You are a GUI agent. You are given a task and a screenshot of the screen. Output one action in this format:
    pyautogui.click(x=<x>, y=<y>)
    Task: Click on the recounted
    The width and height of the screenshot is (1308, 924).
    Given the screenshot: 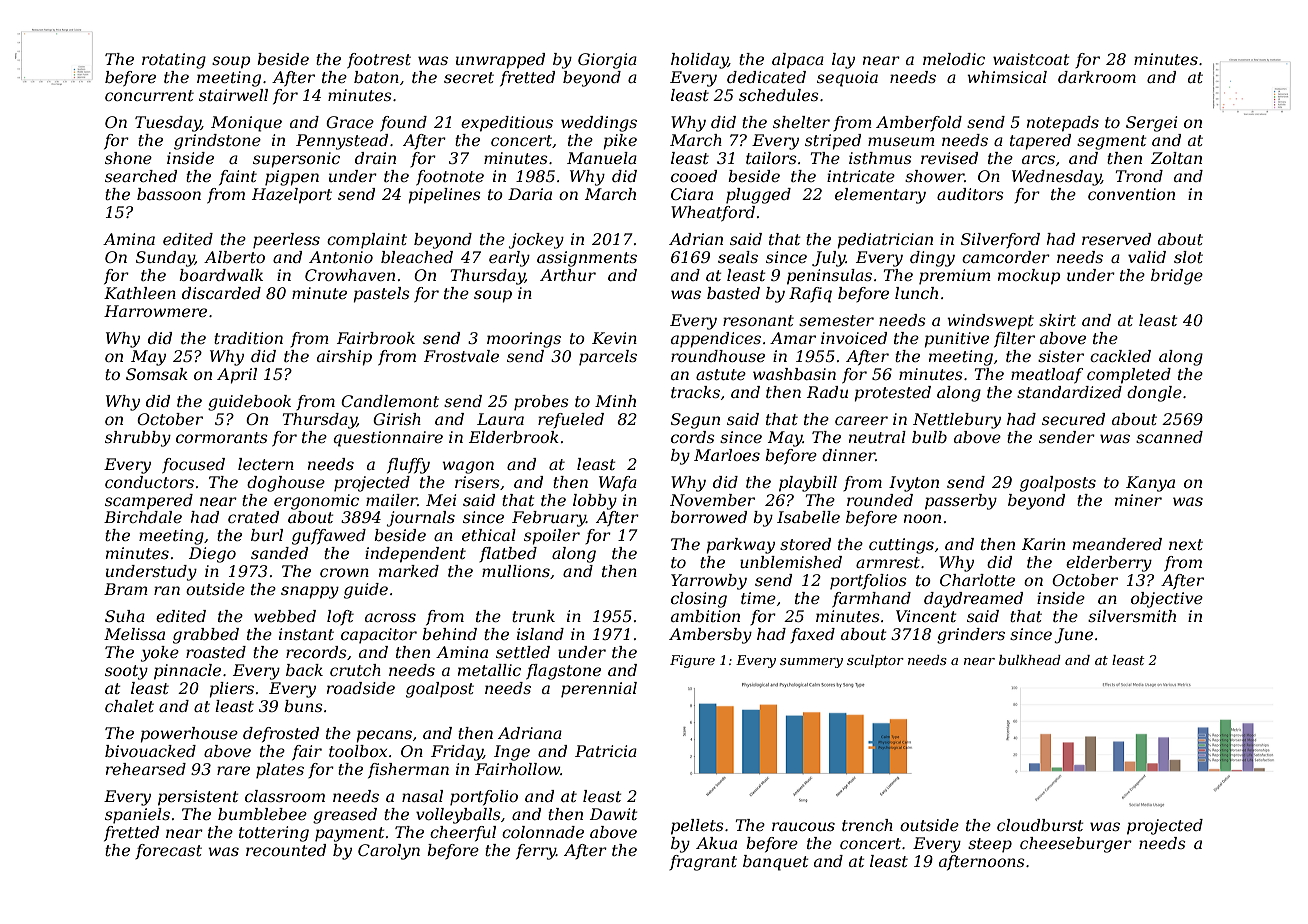 What is the action you would take?
    pyautogui.click(x=286, y=850)
